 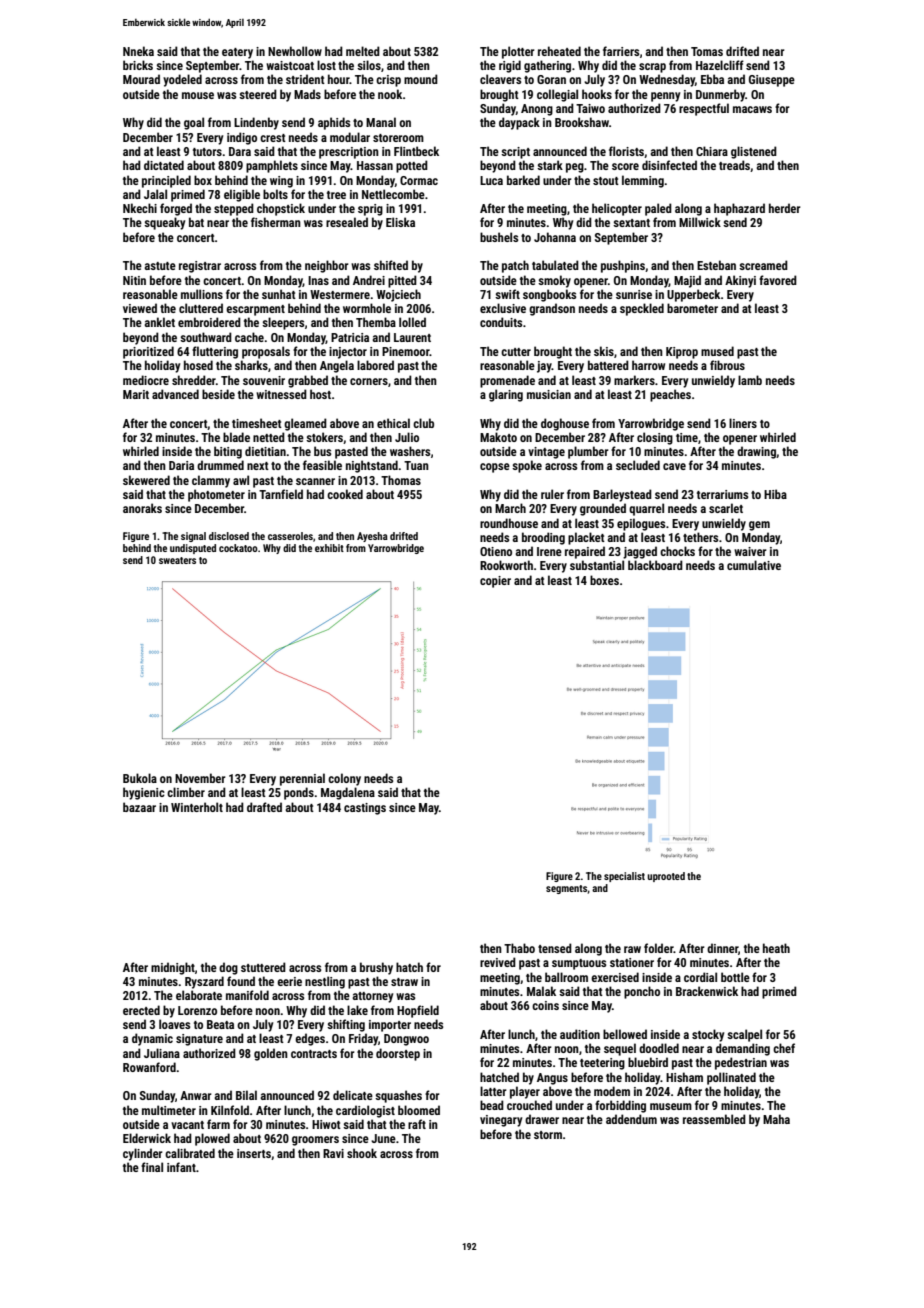 I want to click on harrow, so click(x=648, y=365).
